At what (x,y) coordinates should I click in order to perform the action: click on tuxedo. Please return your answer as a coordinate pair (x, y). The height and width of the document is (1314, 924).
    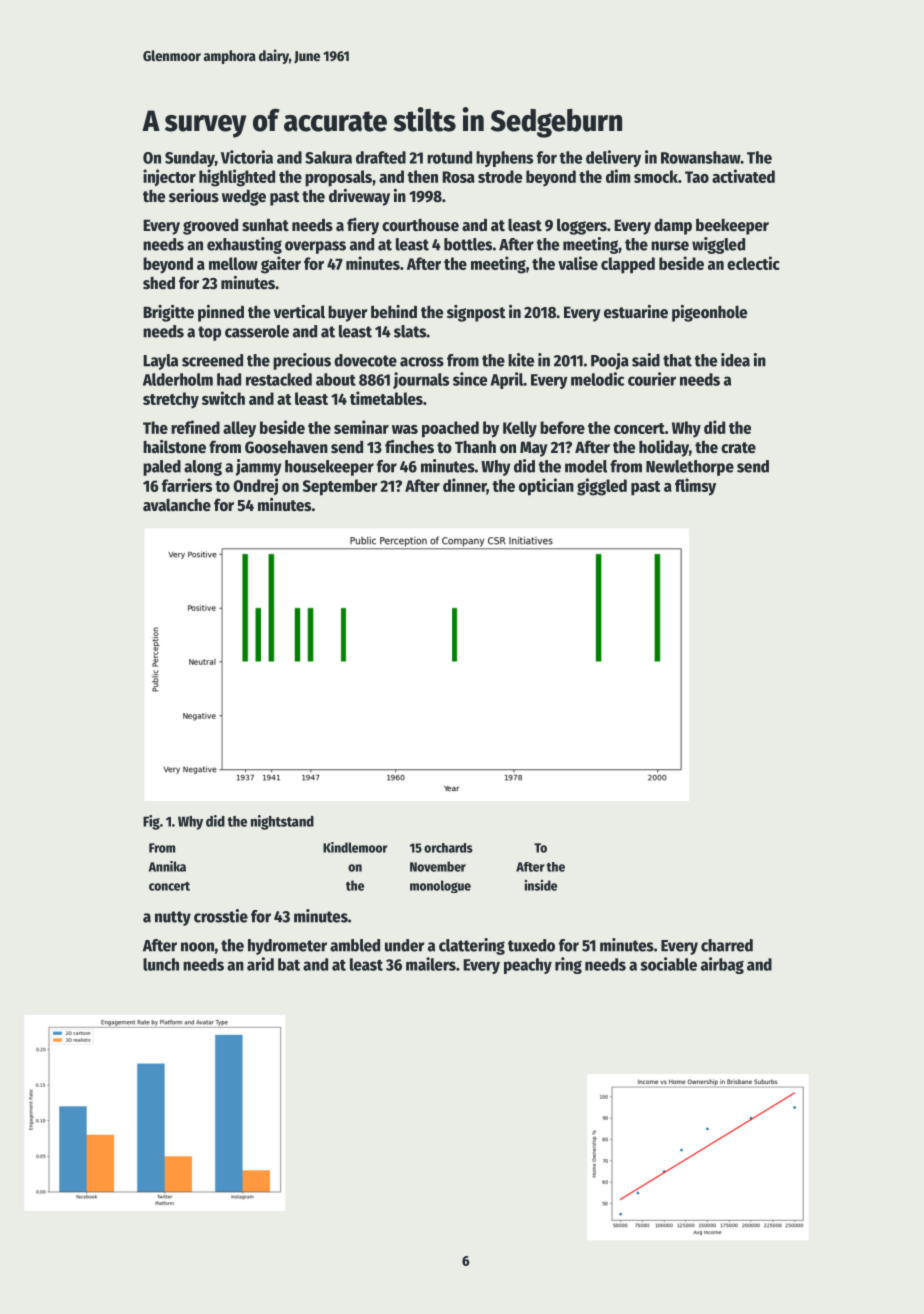
    Looking at the image, I should click on (531, 945).
